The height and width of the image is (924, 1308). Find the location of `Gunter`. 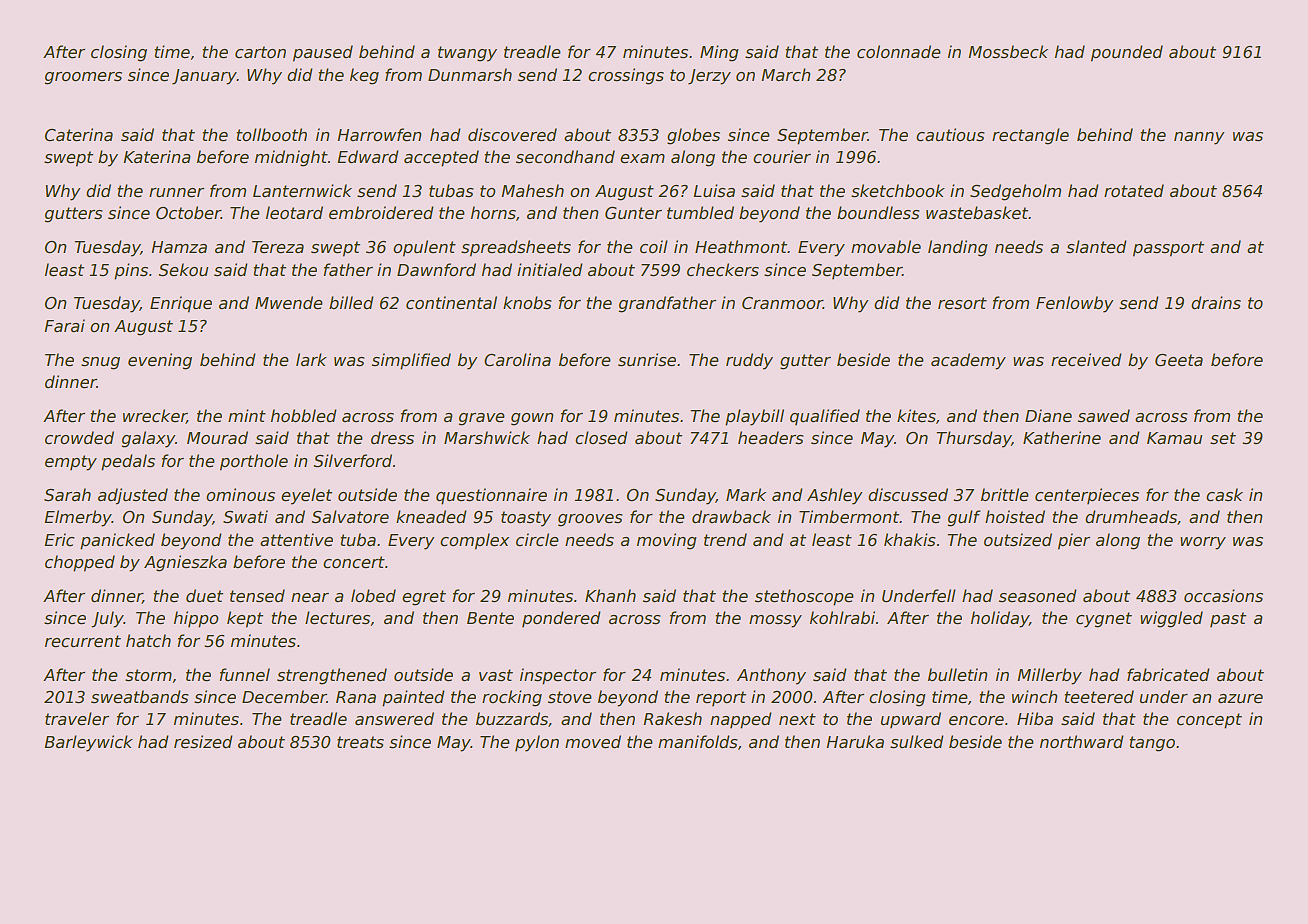

Gunter is located at coordinates (633, 213).
